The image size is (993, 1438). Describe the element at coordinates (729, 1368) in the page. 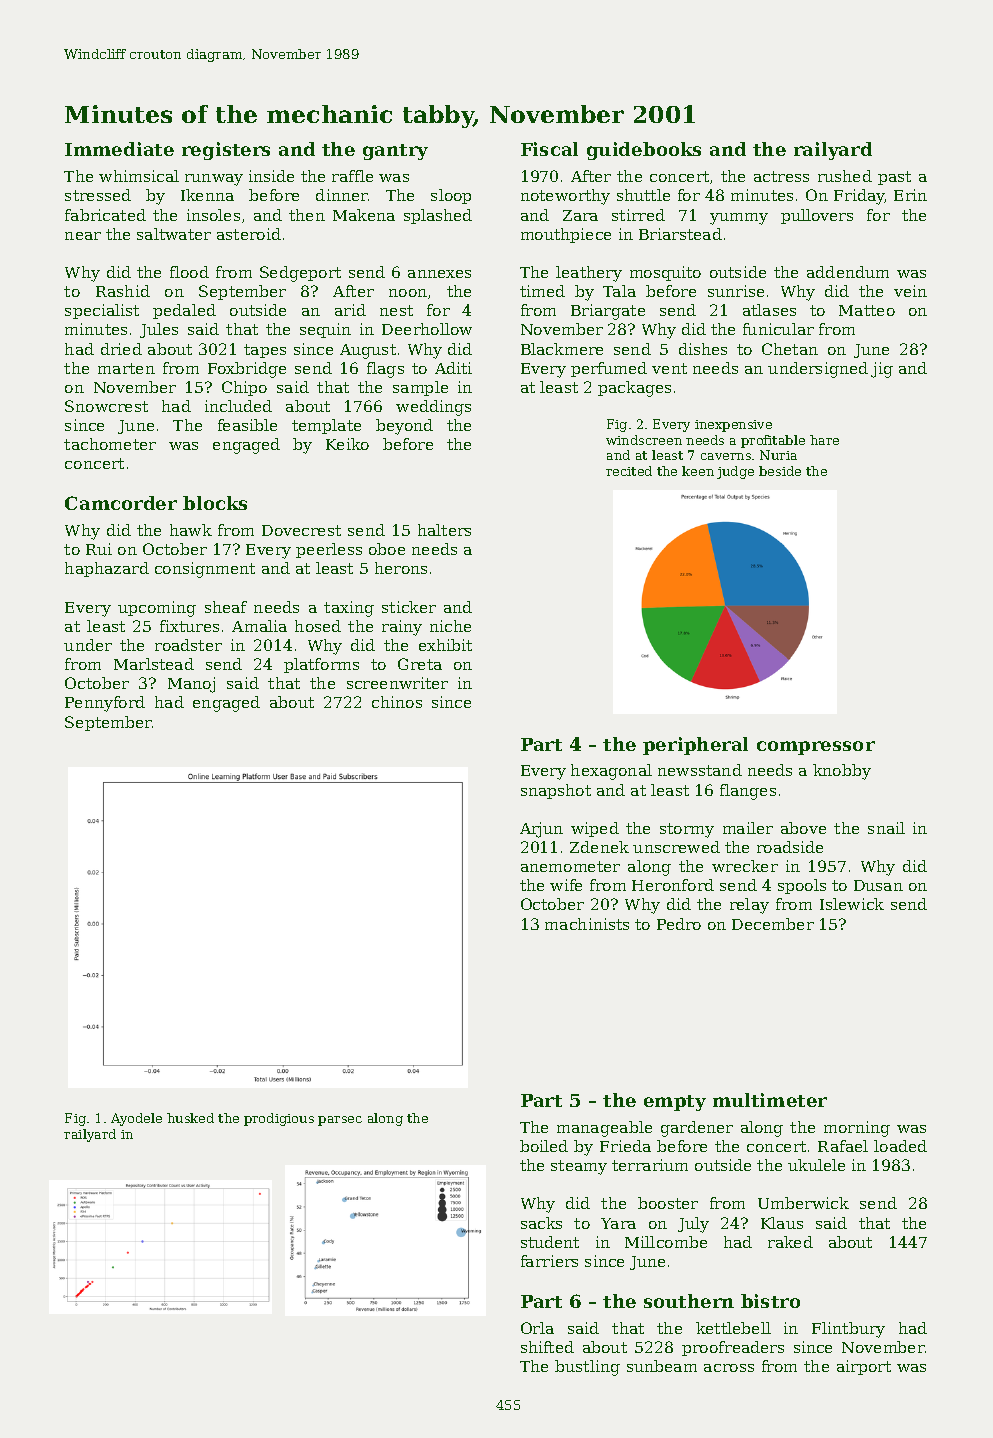

I see `across` at that location.
